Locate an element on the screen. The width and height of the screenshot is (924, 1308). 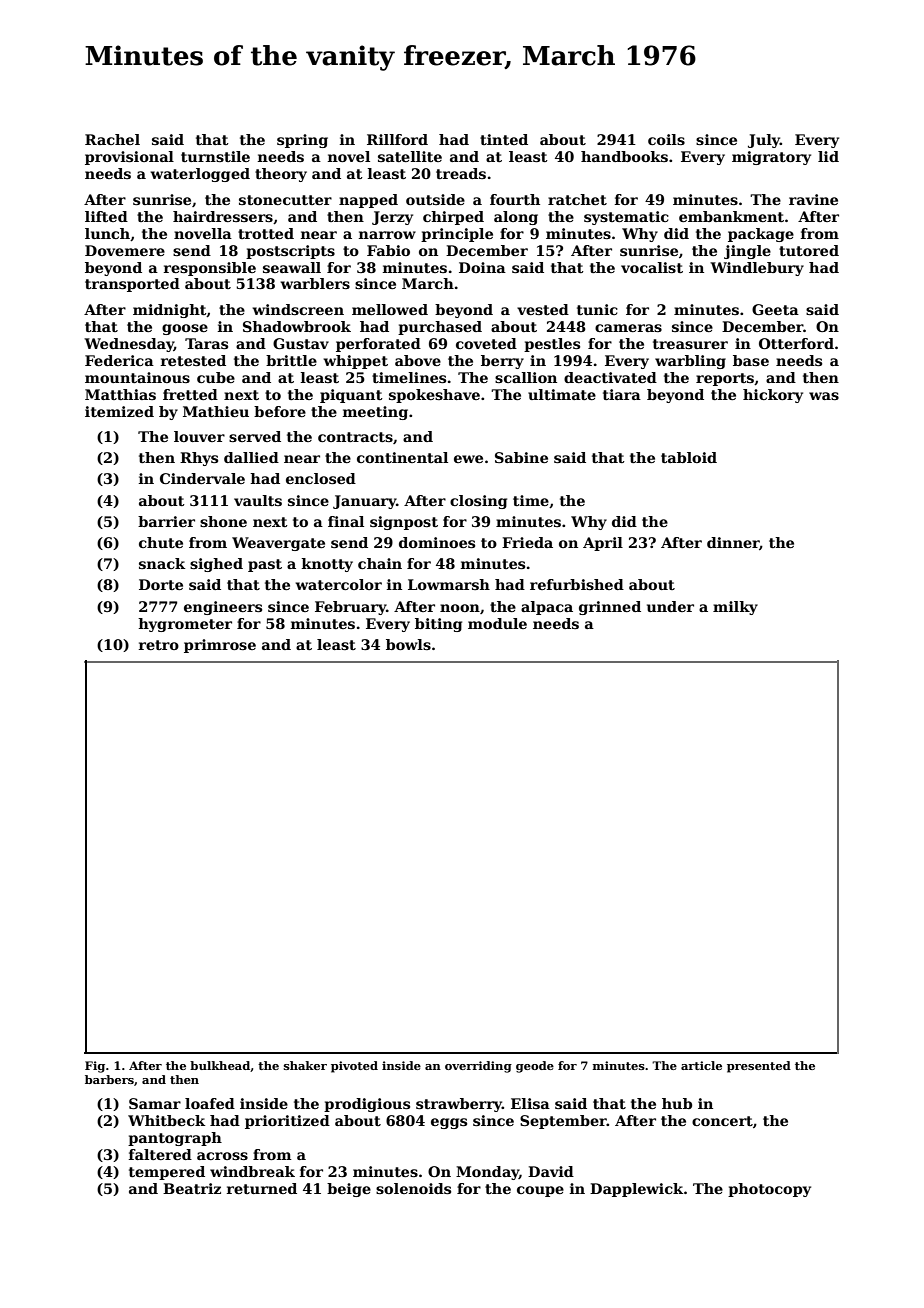
presented is located at coordinates (759, 1067).
